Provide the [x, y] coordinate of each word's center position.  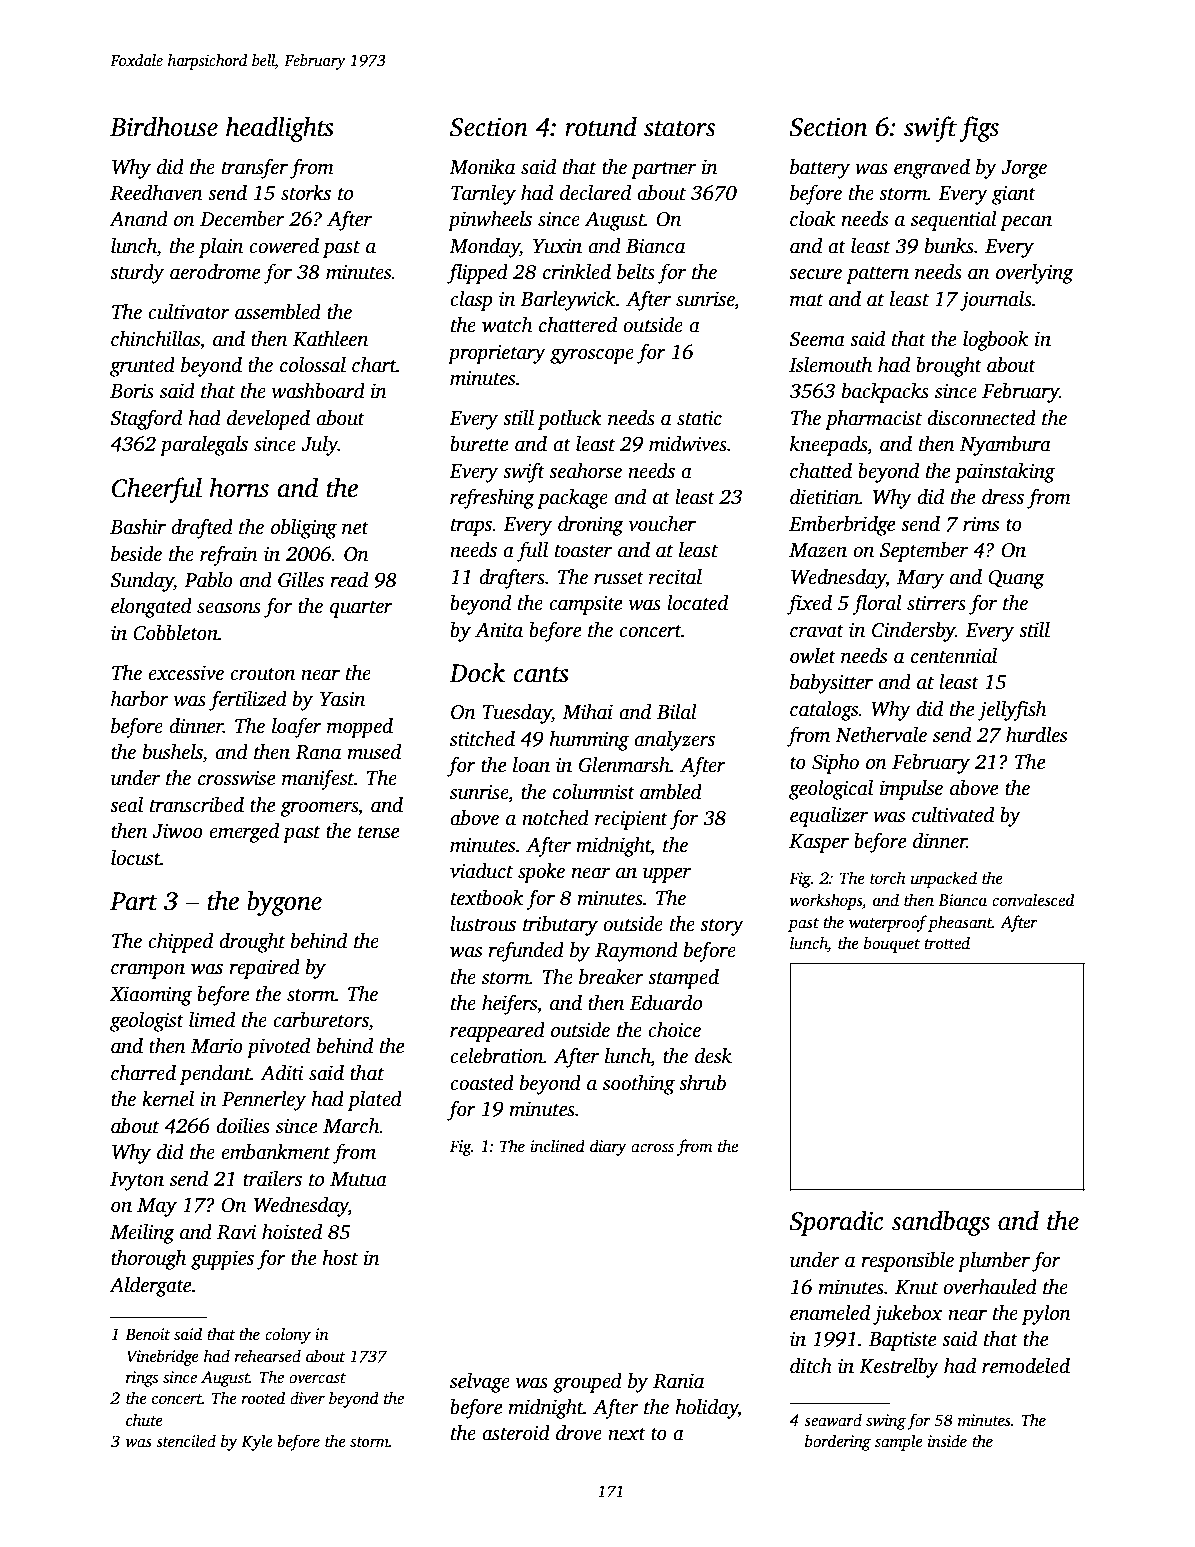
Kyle [257, 1442]
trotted [947, 943]
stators [679, 128]
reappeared [497, 1032]
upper [667, 875]
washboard [318, 391]
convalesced [1033, 900]
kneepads [828, 446]
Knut [916, 1287]
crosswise [236, 778]
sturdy [137, 274]
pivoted [278, 1048]
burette [479, 444]
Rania [678, 1381]
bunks [949, 246]
